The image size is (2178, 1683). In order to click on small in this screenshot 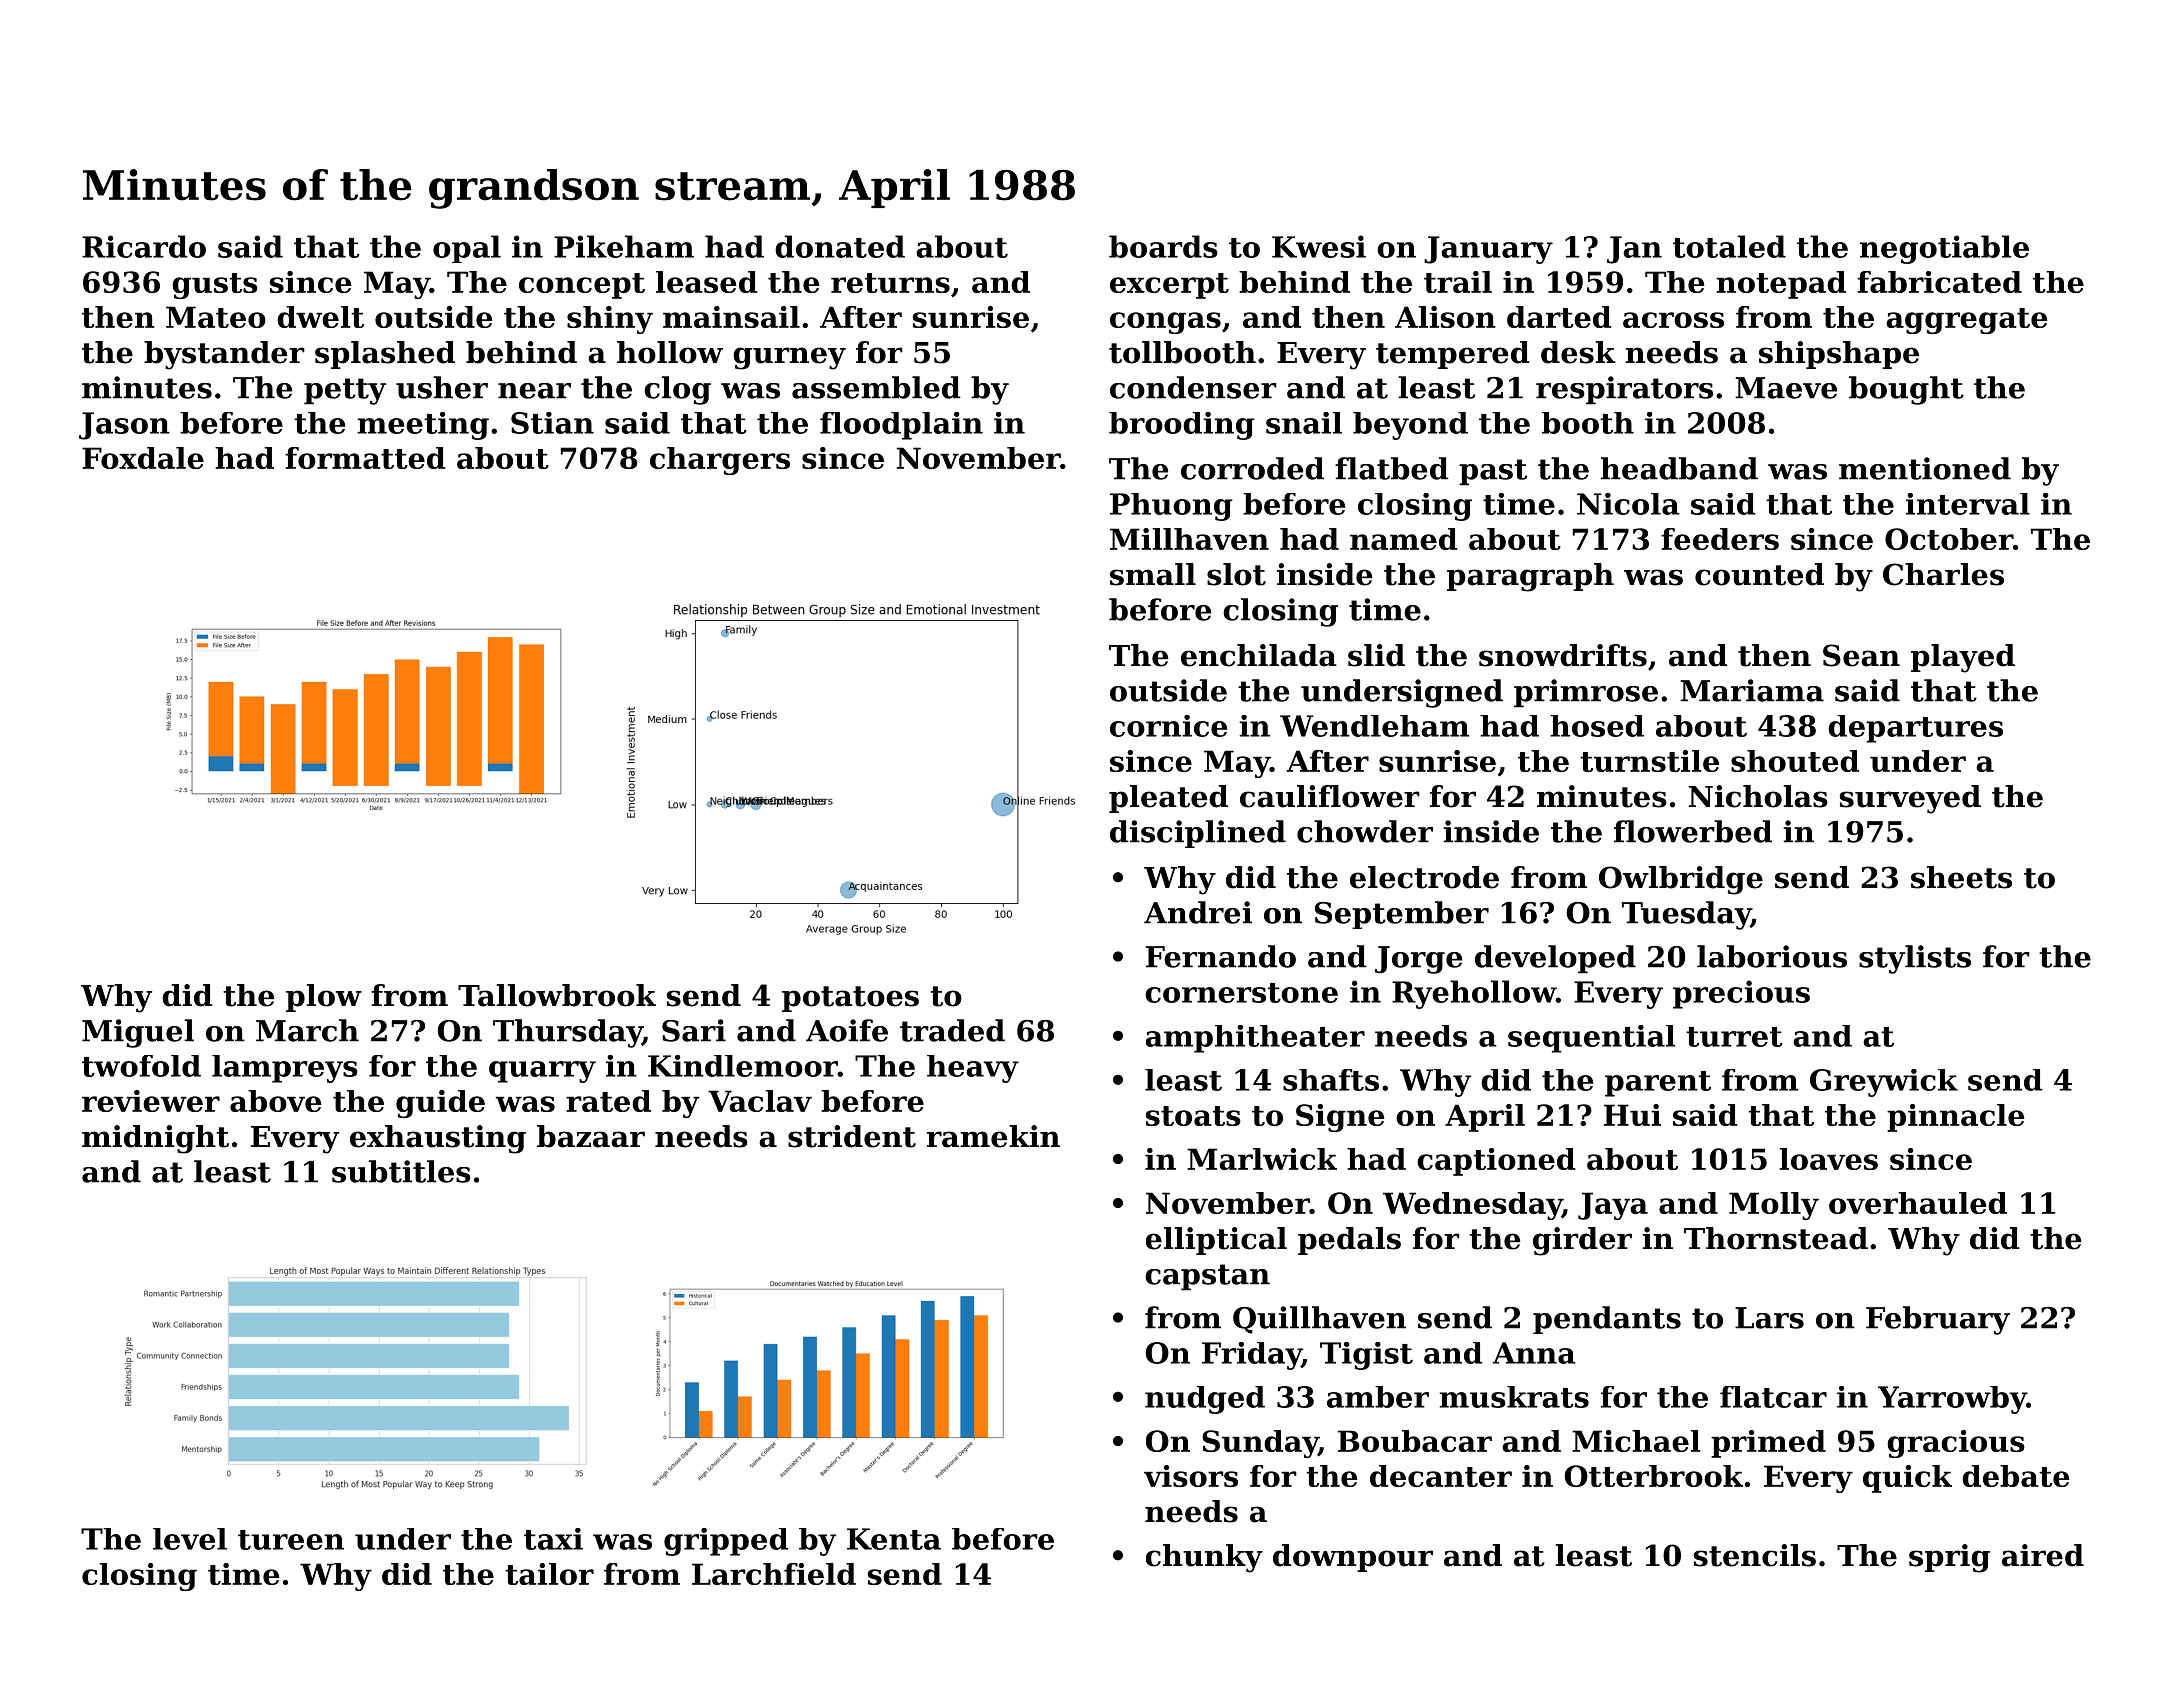, I will do `click(1153, 574)`.
